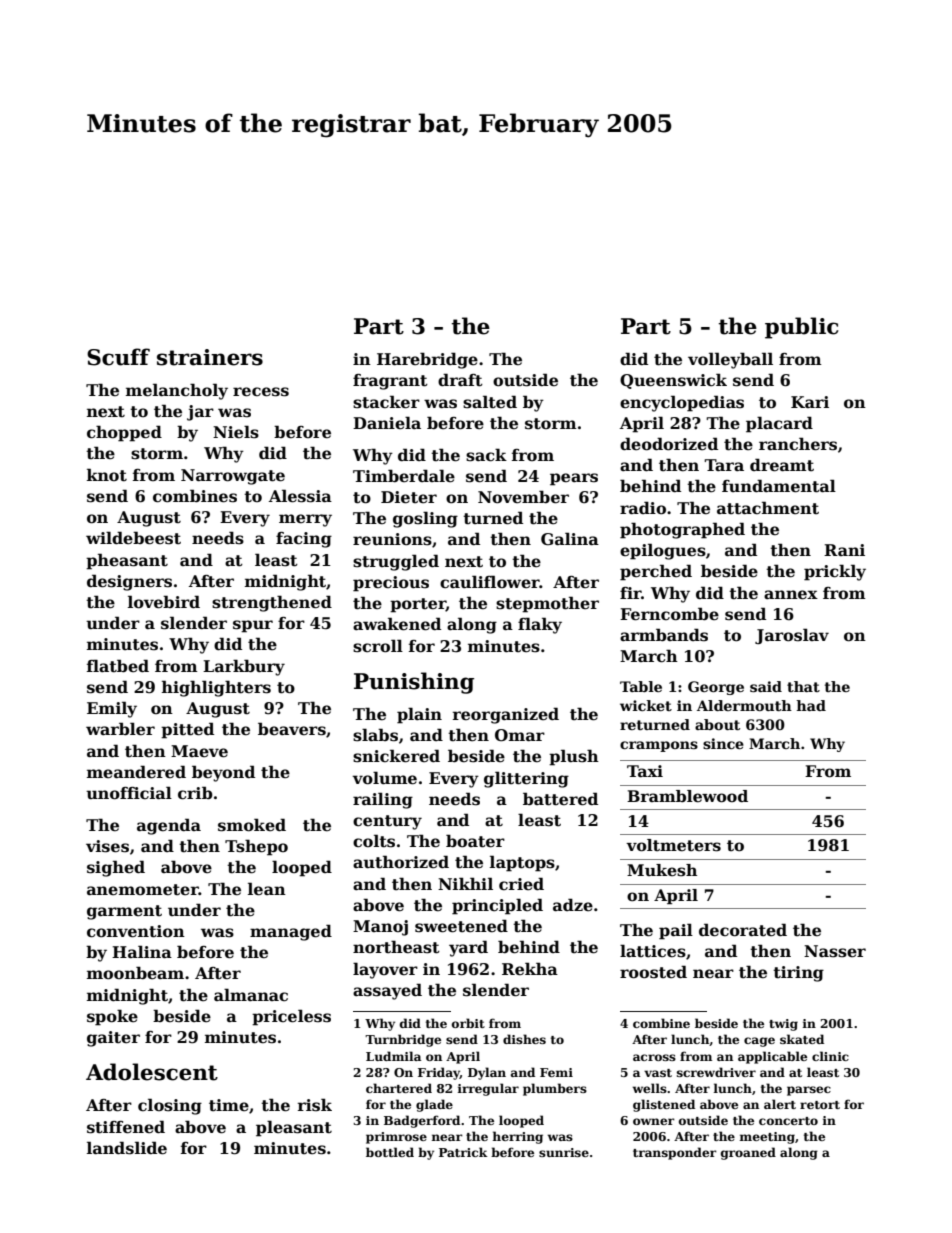 The image size is (952, 1233). Describe the element at coordinates (120, 729) in the document. I see `warbler` at that location.
